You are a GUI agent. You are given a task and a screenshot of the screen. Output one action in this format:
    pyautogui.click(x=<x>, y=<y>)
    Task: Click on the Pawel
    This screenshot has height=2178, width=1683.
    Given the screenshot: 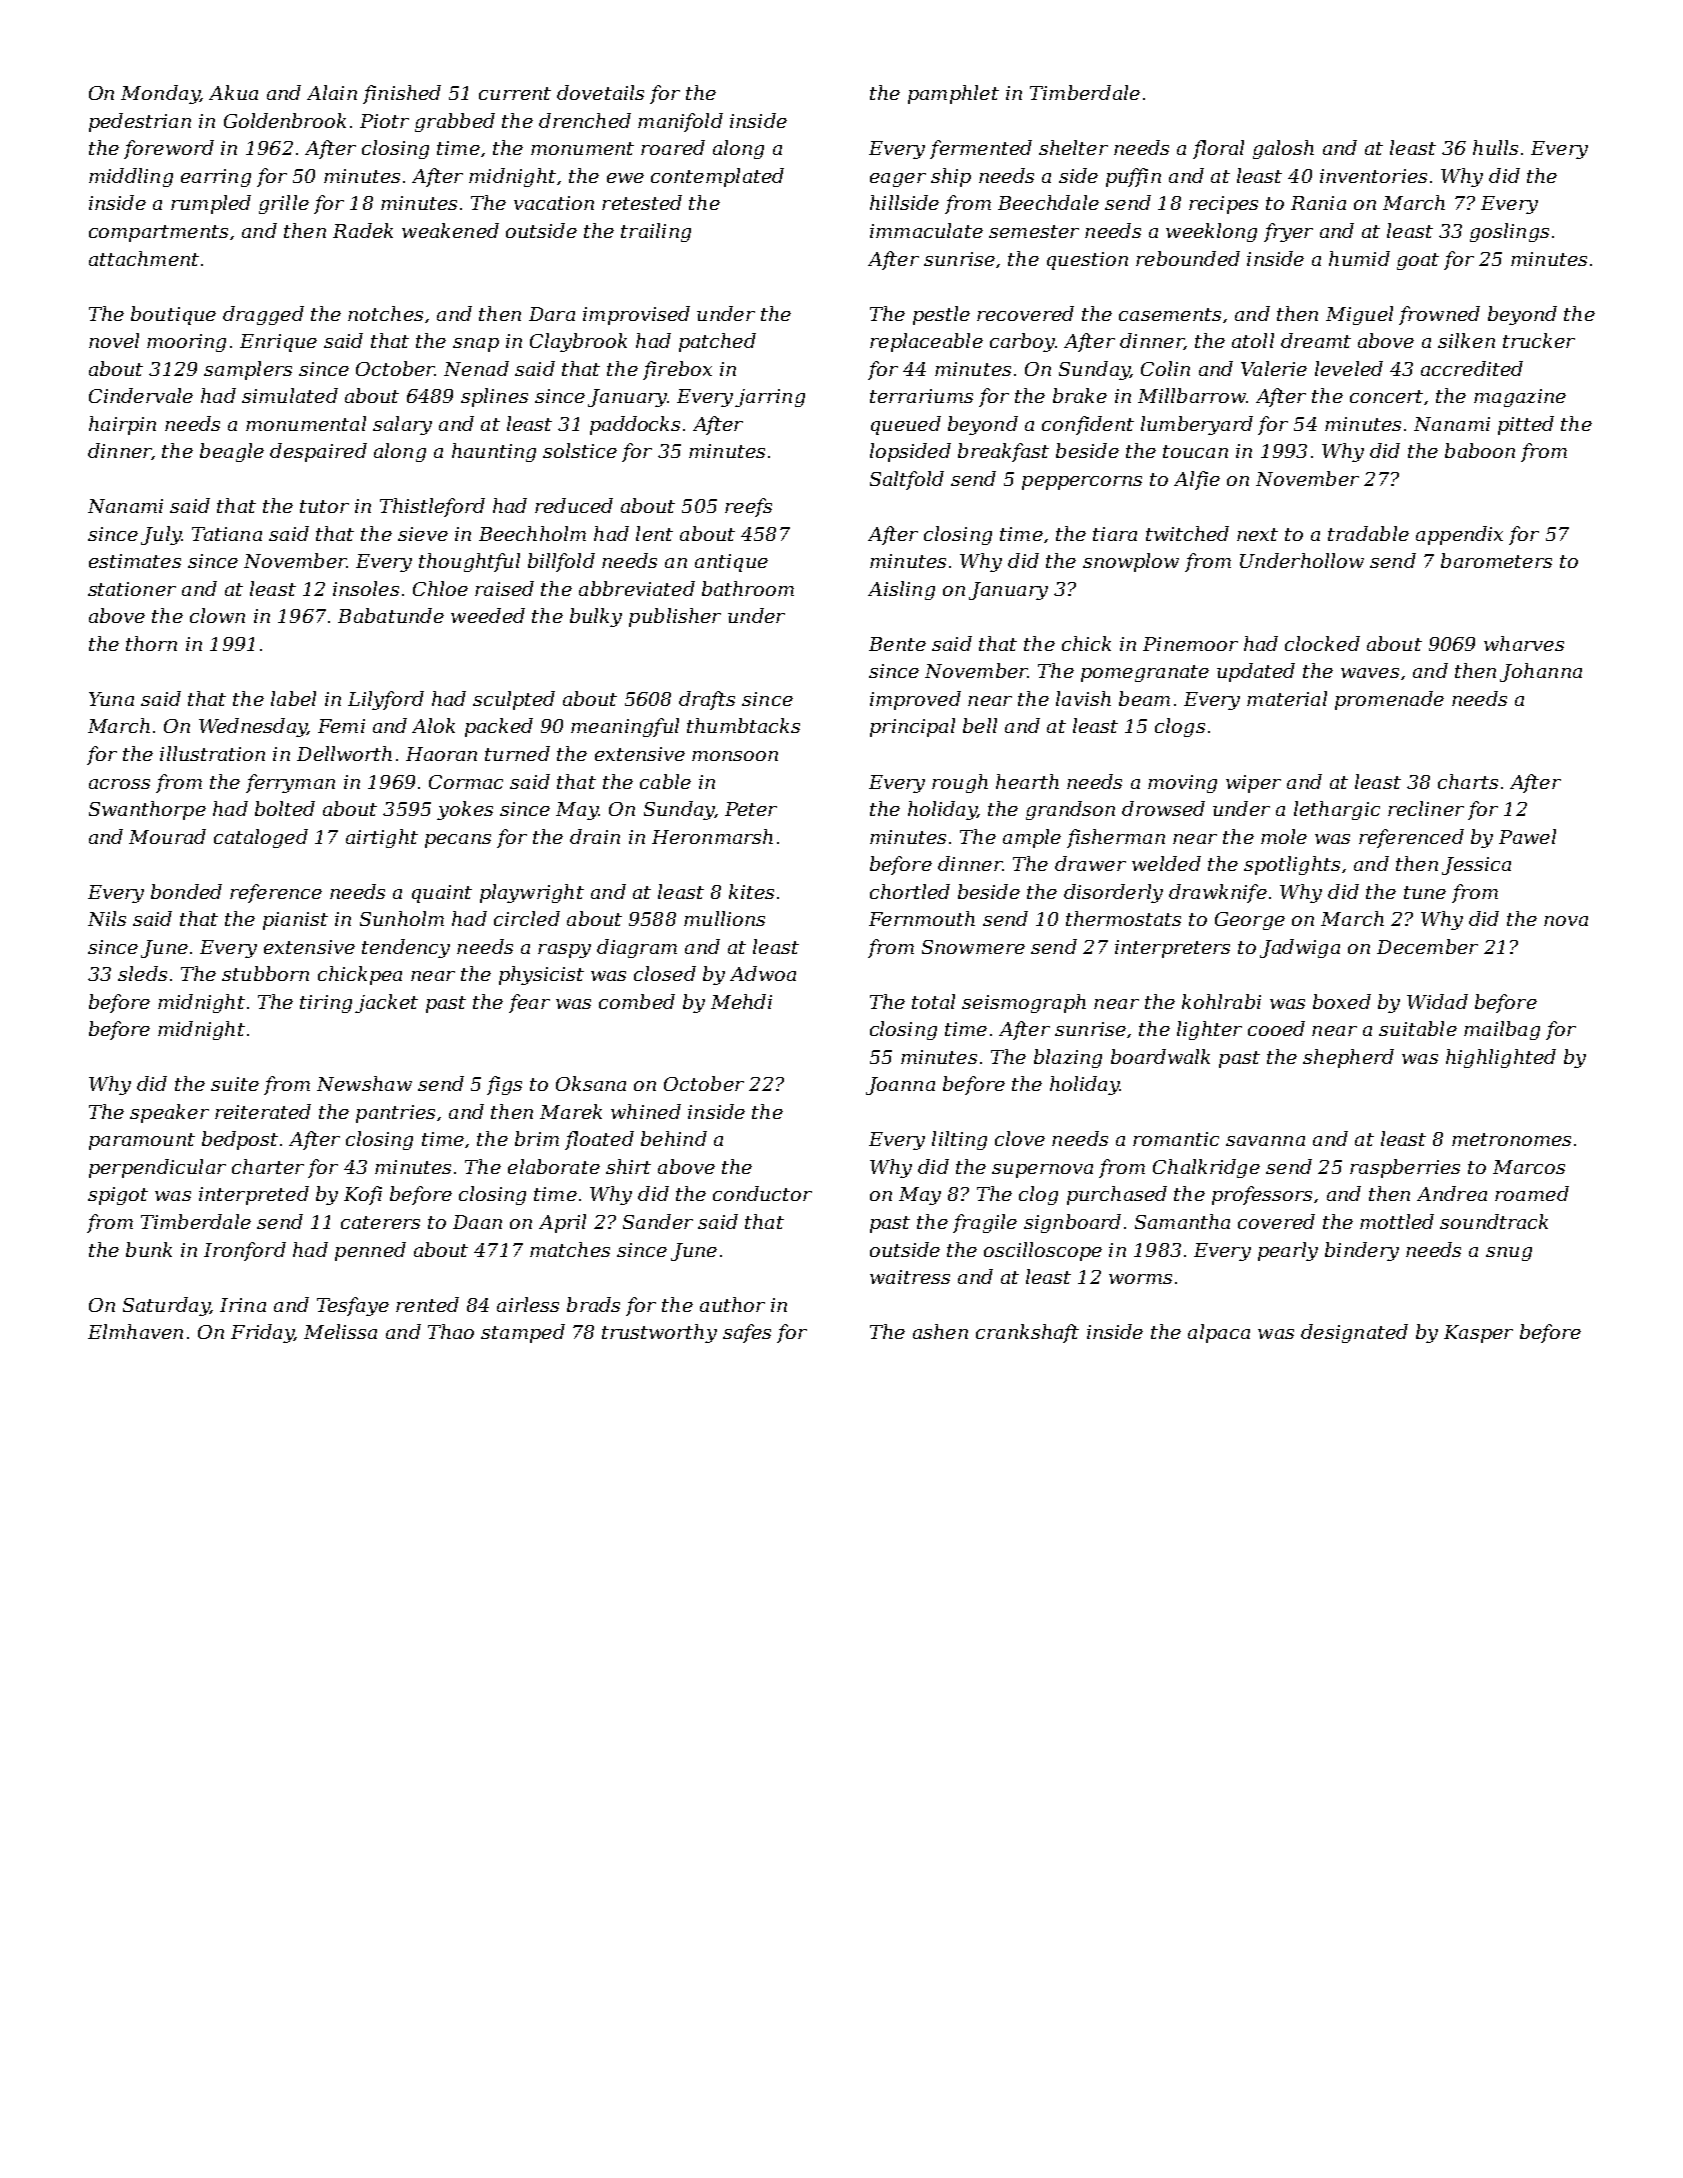 What is the action you would take?
    pyautogui.click(x=1527, y=836)
